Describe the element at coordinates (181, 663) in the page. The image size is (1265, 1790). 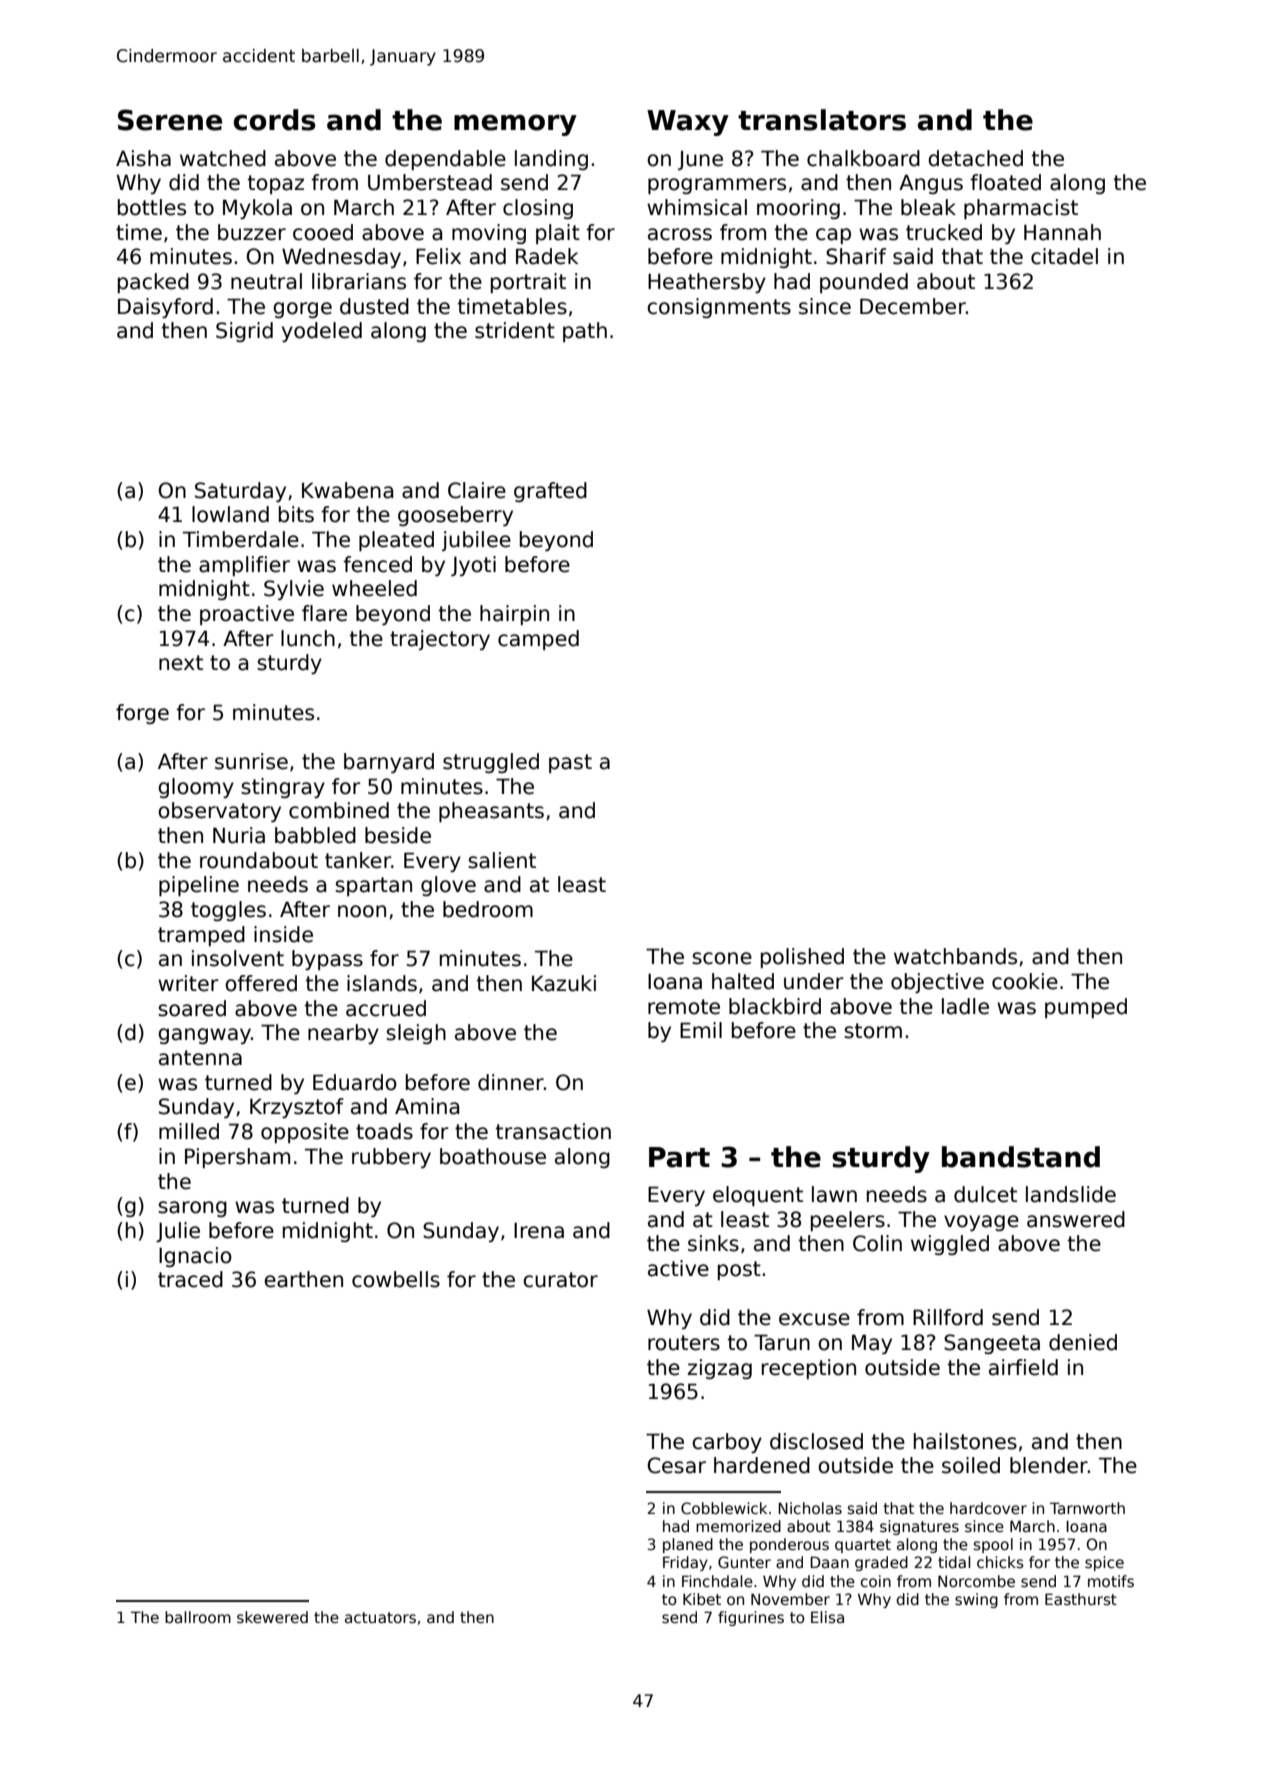
I see `next` at that location.
